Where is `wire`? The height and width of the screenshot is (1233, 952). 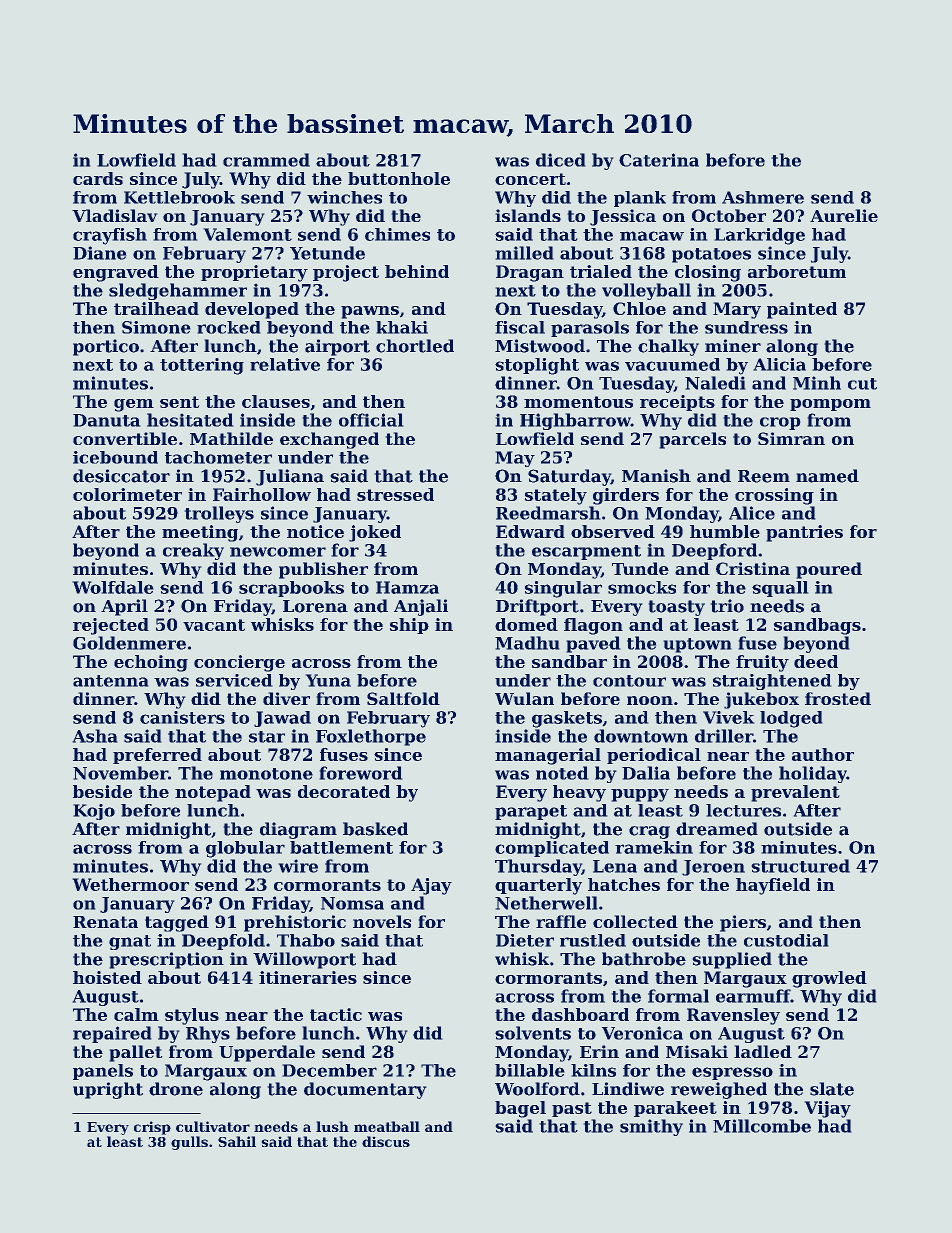
wire is located at coordinates (298, 866).
